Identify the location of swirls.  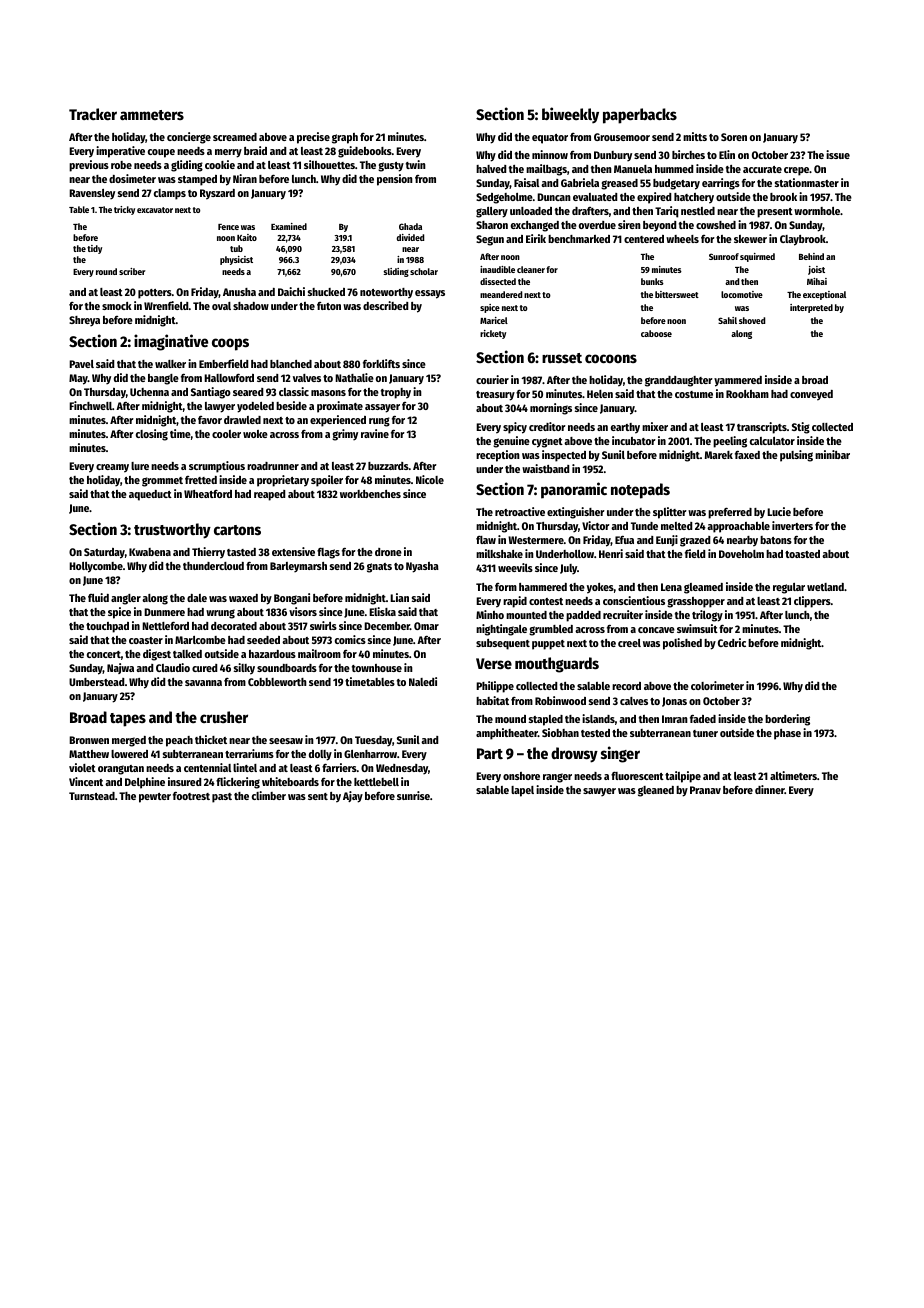
(323, 625).
